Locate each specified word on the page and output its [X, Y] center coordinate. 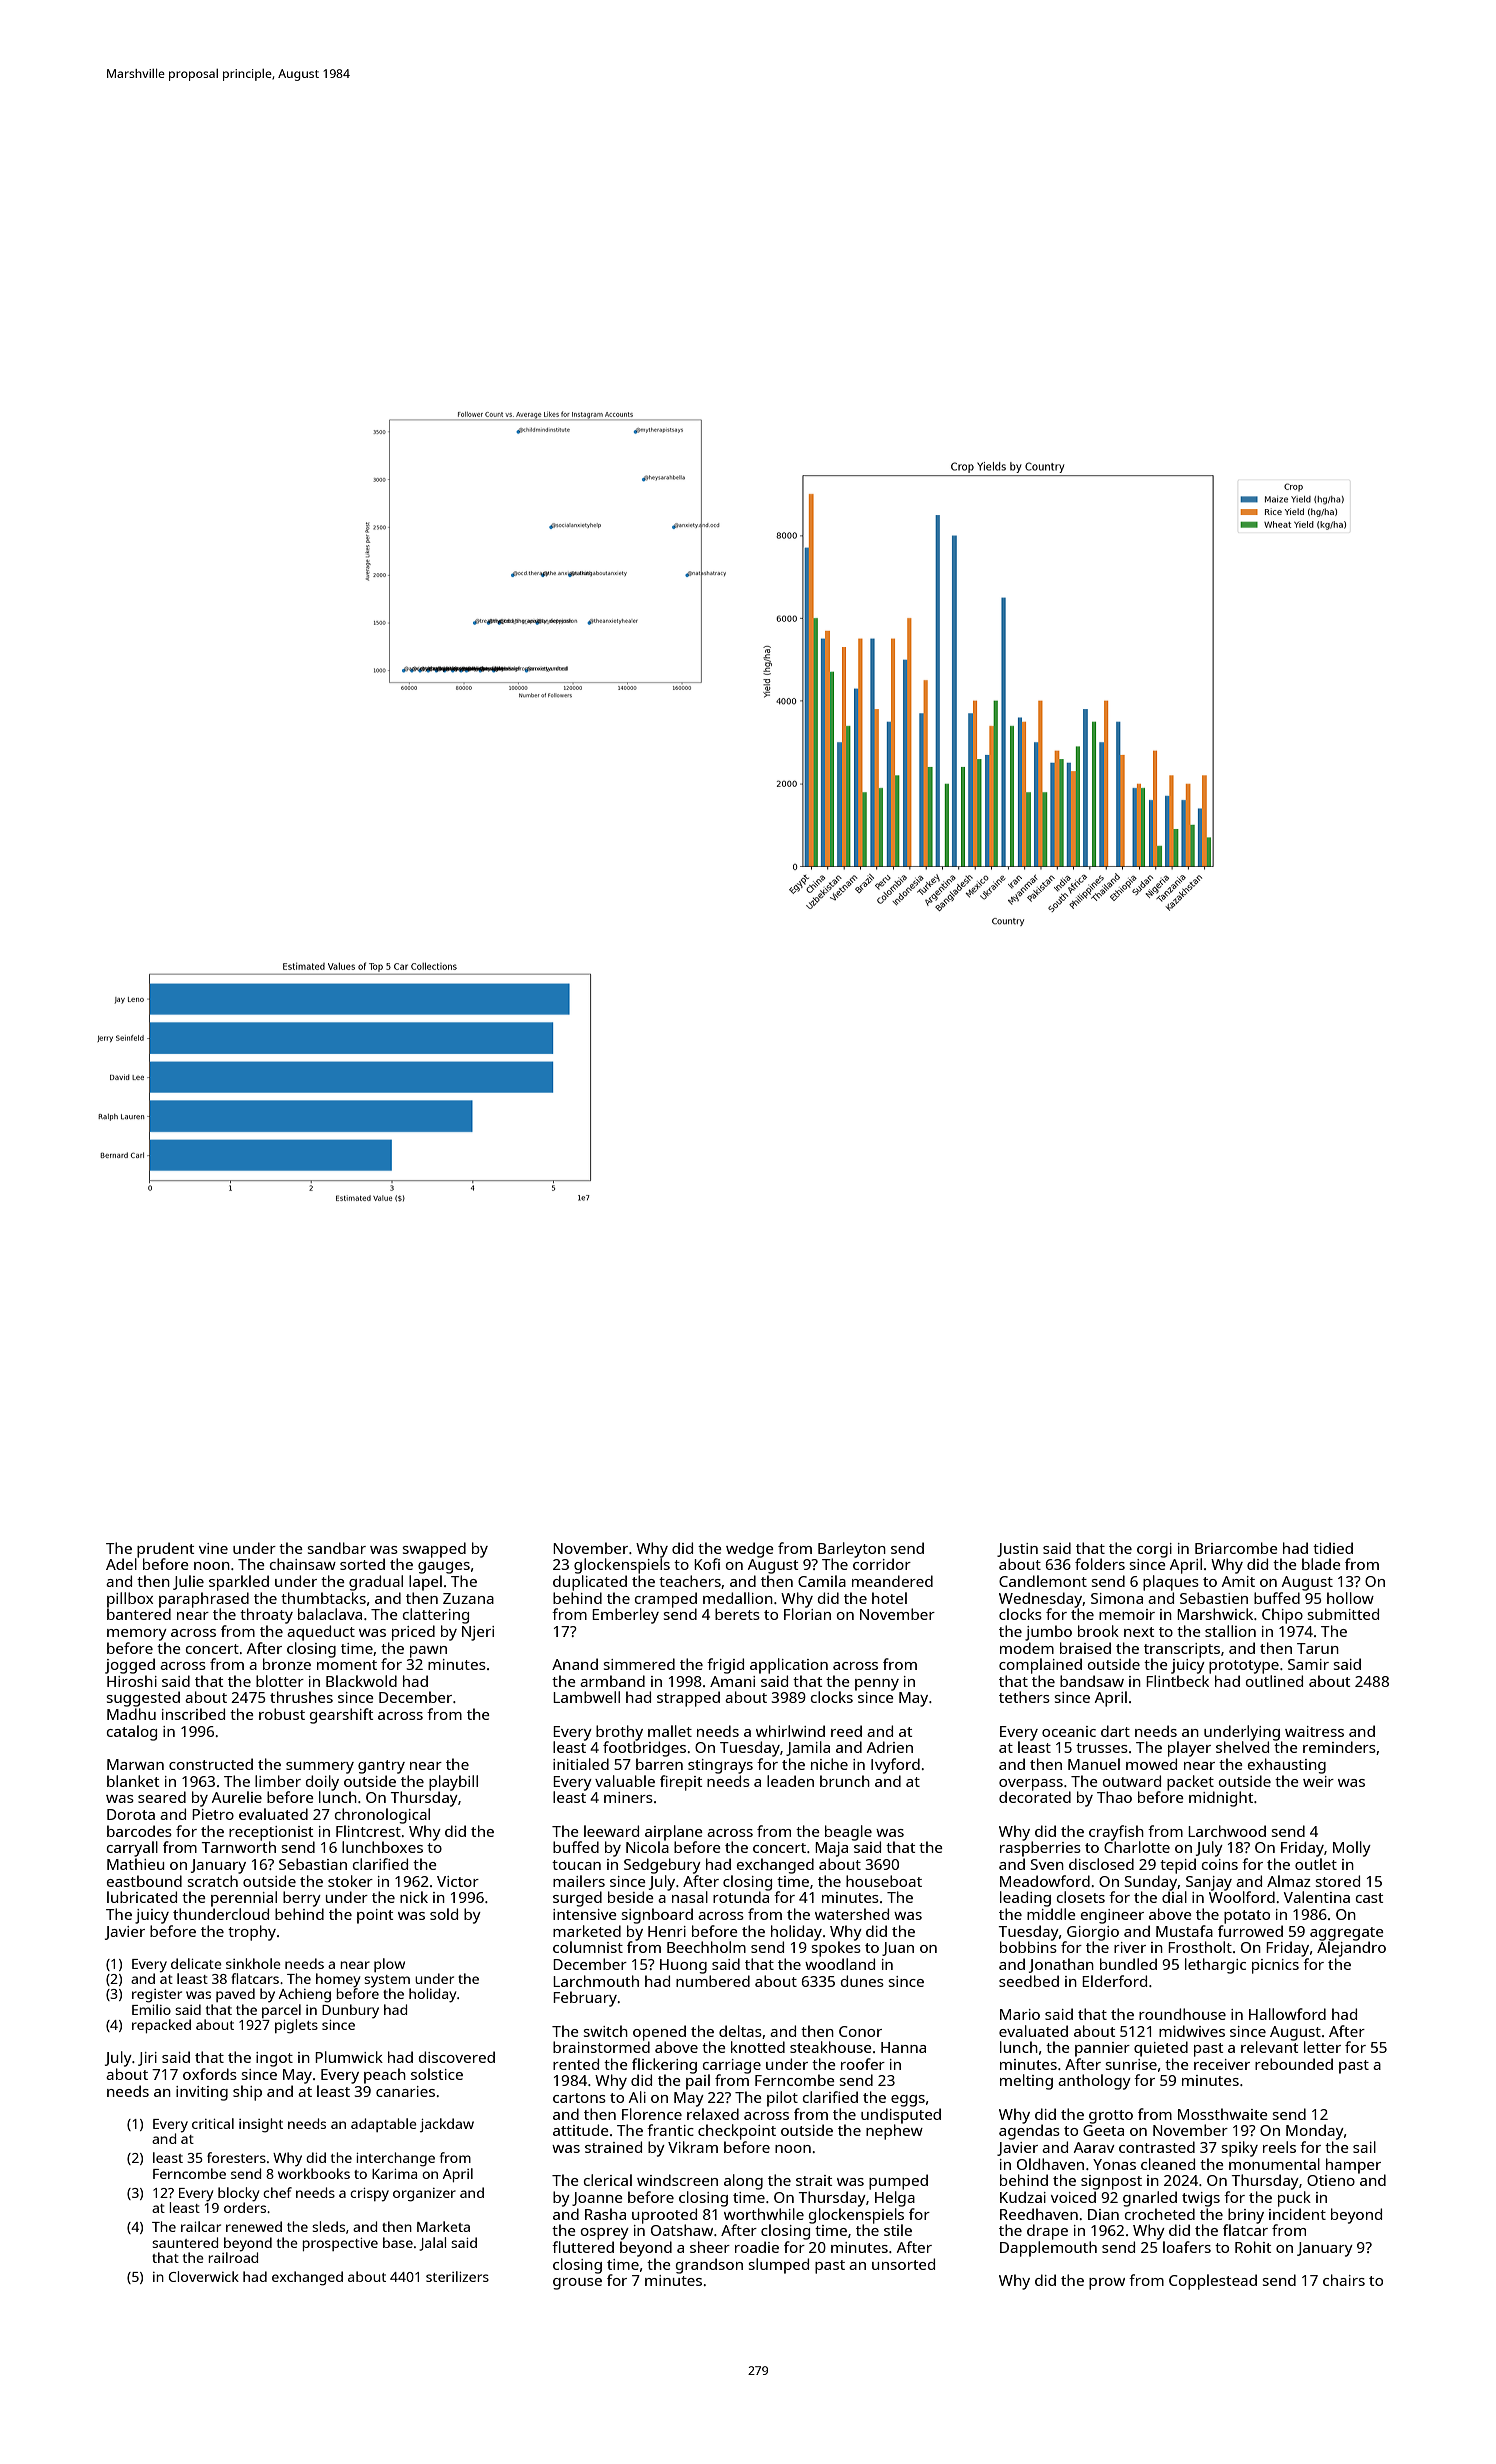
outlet [1316, 1864]
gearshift [341, 1716]
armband [612, 1681]
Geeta [1103, 2130]
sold [444, 1914]
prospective [340, 2244]
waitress [1314, 1731]
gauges [444, 1568]
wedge [750, 1550]
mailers [579, 1881]
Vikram [693, 2147]
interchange [395, 2159]
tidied [1333, 1548]
